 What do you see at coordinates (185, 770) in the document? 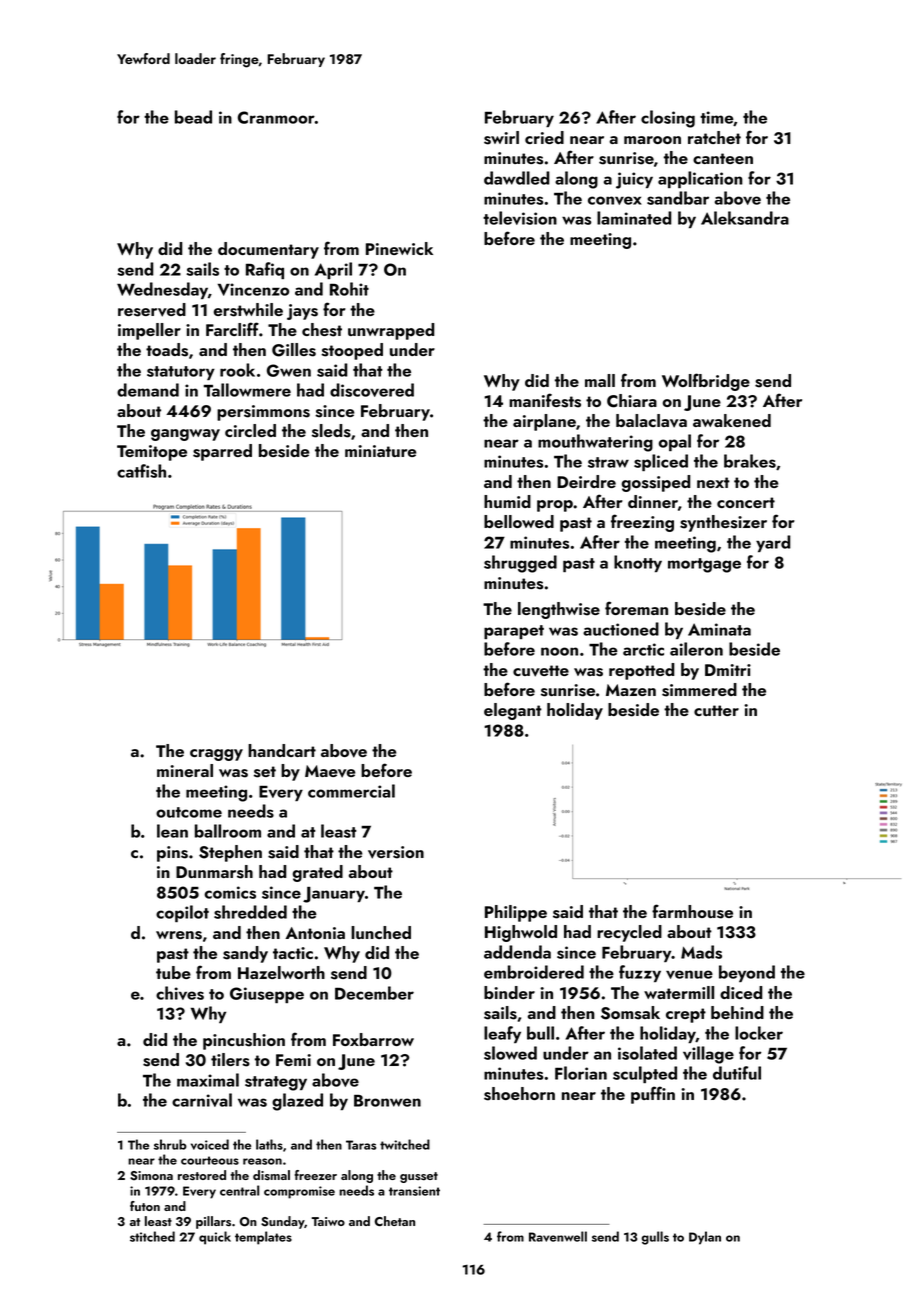
I see `mineral` at bounding box center [185, 770].
